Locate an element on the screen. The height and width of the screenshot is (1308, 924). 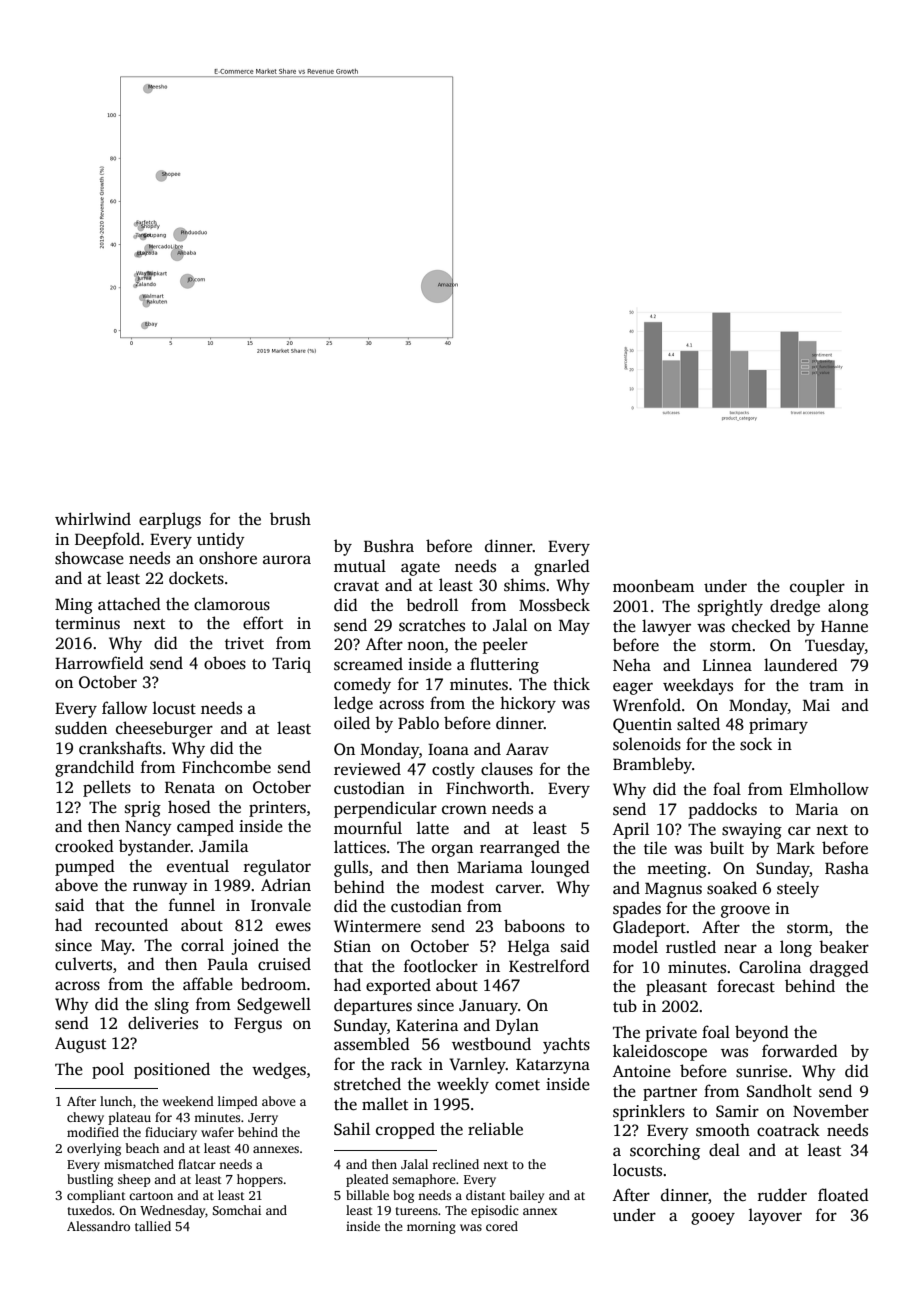
Dylan is located at coordinates (517, 1026).
